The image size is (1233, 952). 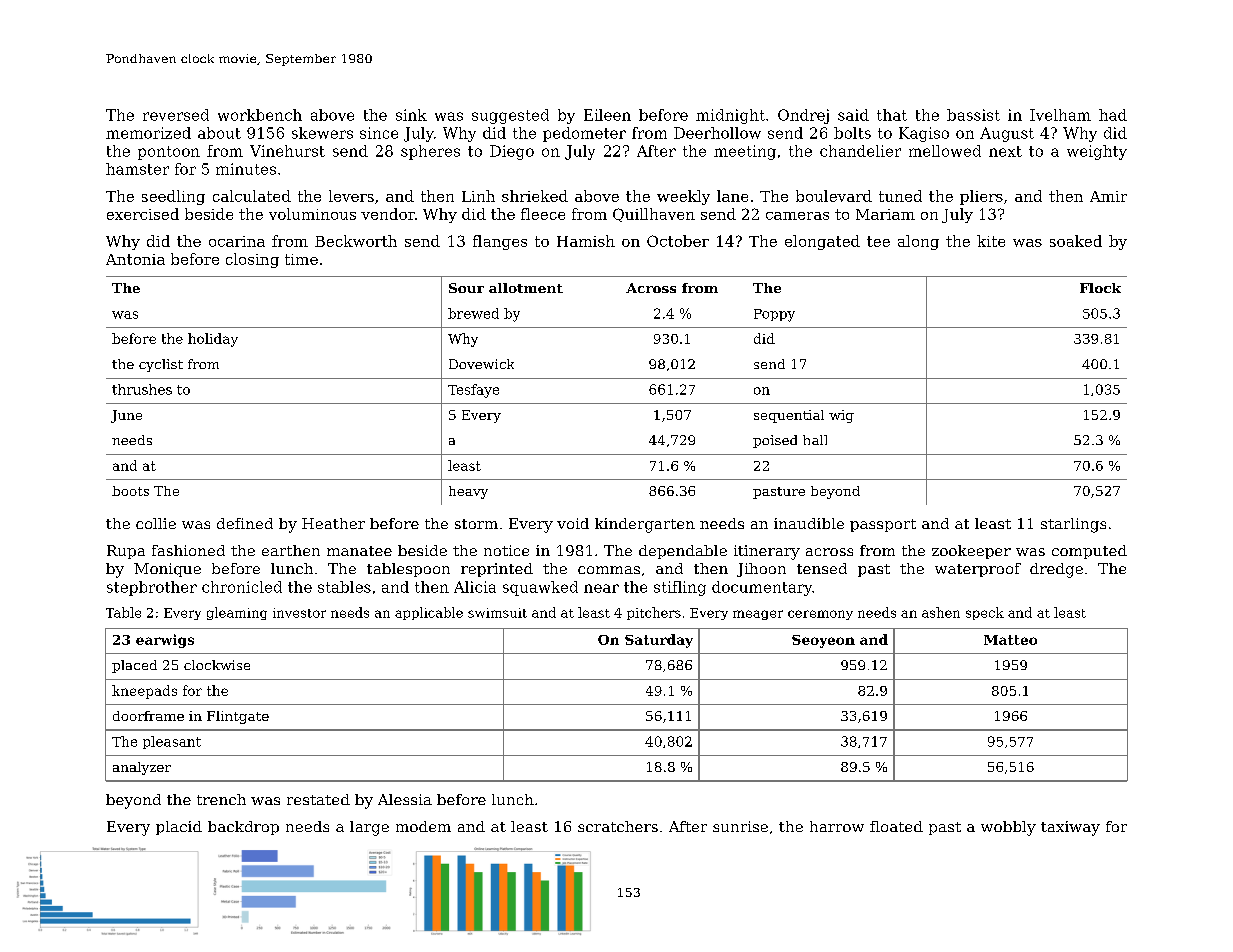 I want to click on scratchers, so click(x=618, y=826).
